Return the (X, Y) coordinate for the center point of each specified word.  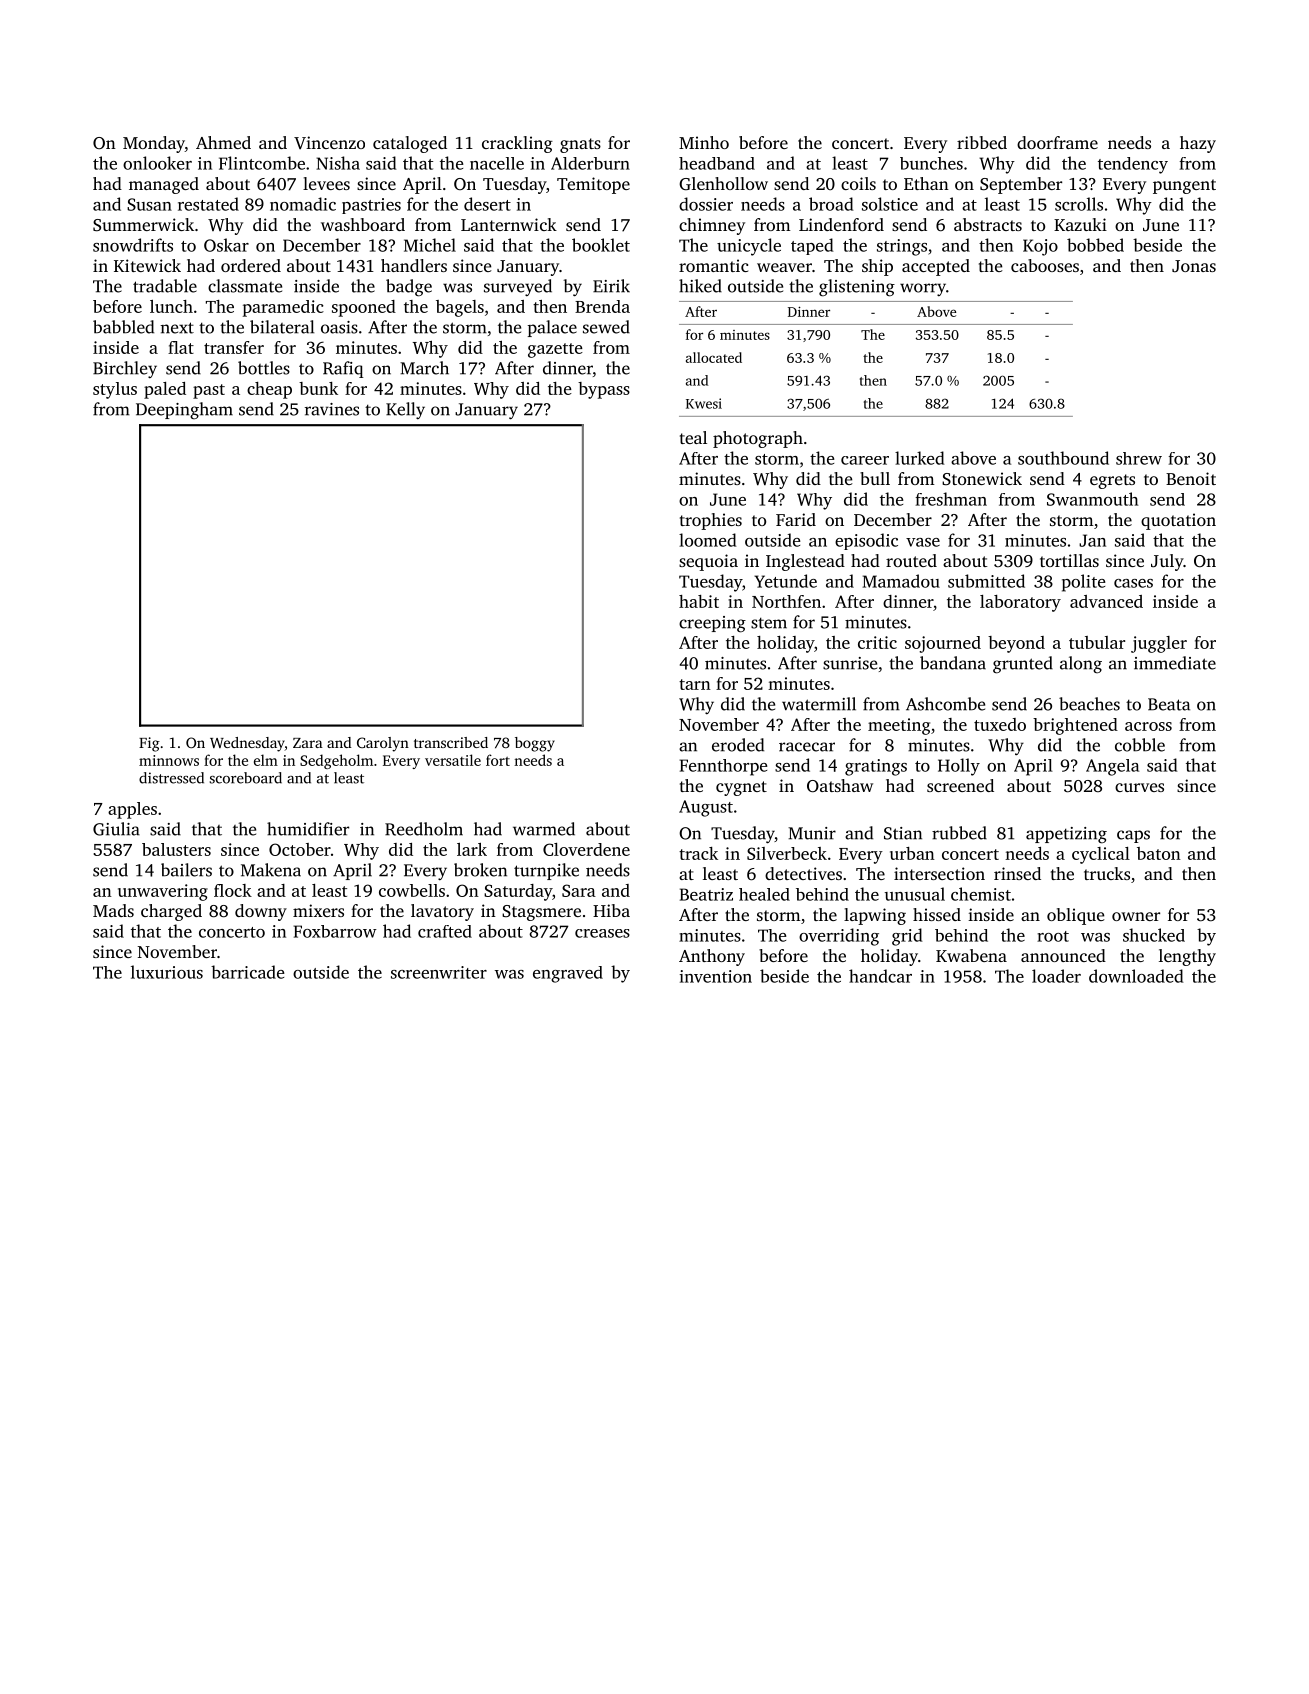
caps (1133, 836)
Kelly (405, 410)
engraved (568, 974)
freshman (951, 499)
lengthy (1187, 957)
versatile (453, 760)
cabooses (1045, 265)
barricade (248, 972)
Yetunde (785, 581)
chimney (712, 226)
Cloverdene (586, 849)
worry (923, 289)
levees (326, 183)
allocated (714, 357)
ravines (332, 409)
